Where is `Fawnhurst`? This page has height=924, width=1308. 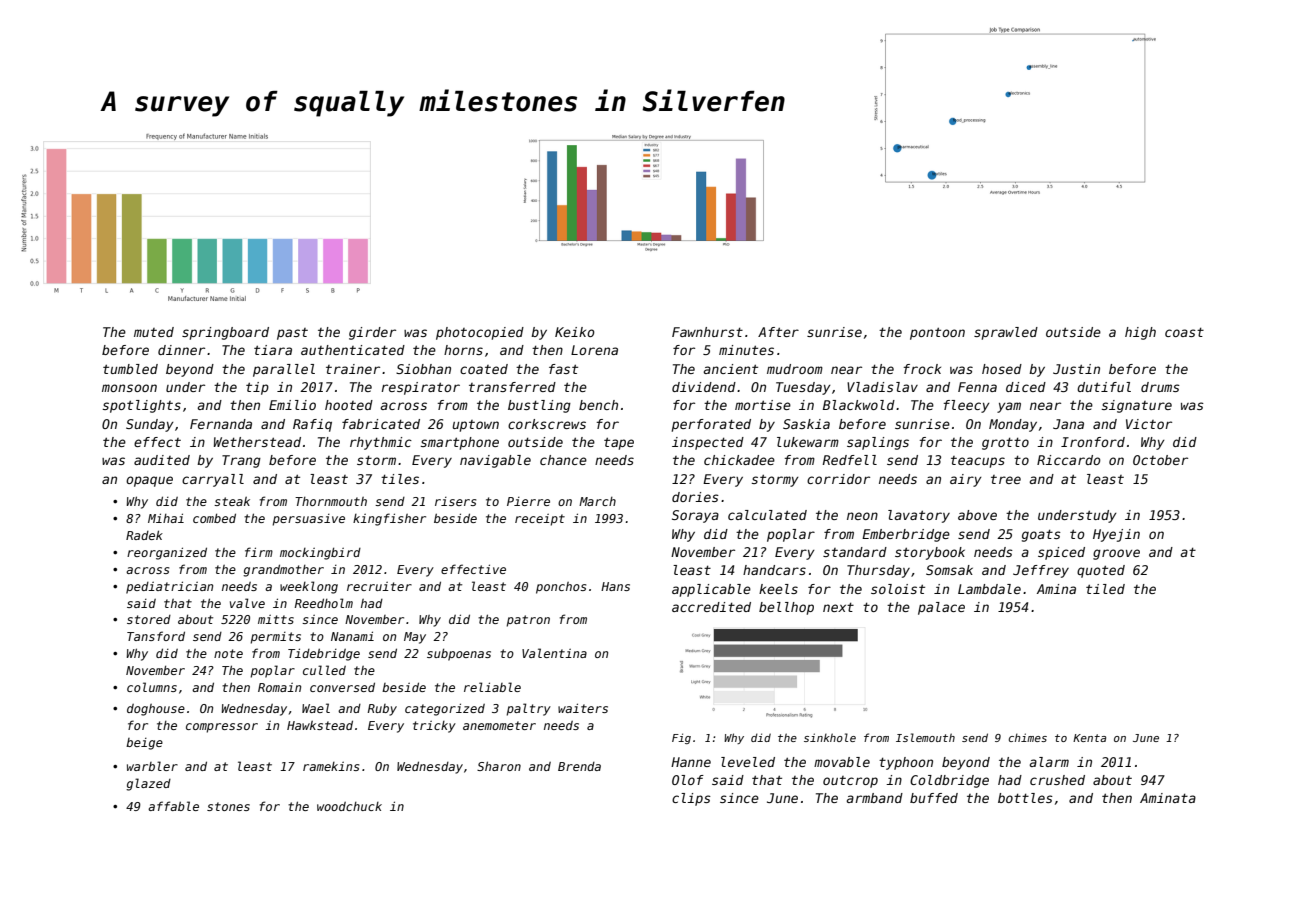 Fawnhurst is located at coordinates (707, 332).
